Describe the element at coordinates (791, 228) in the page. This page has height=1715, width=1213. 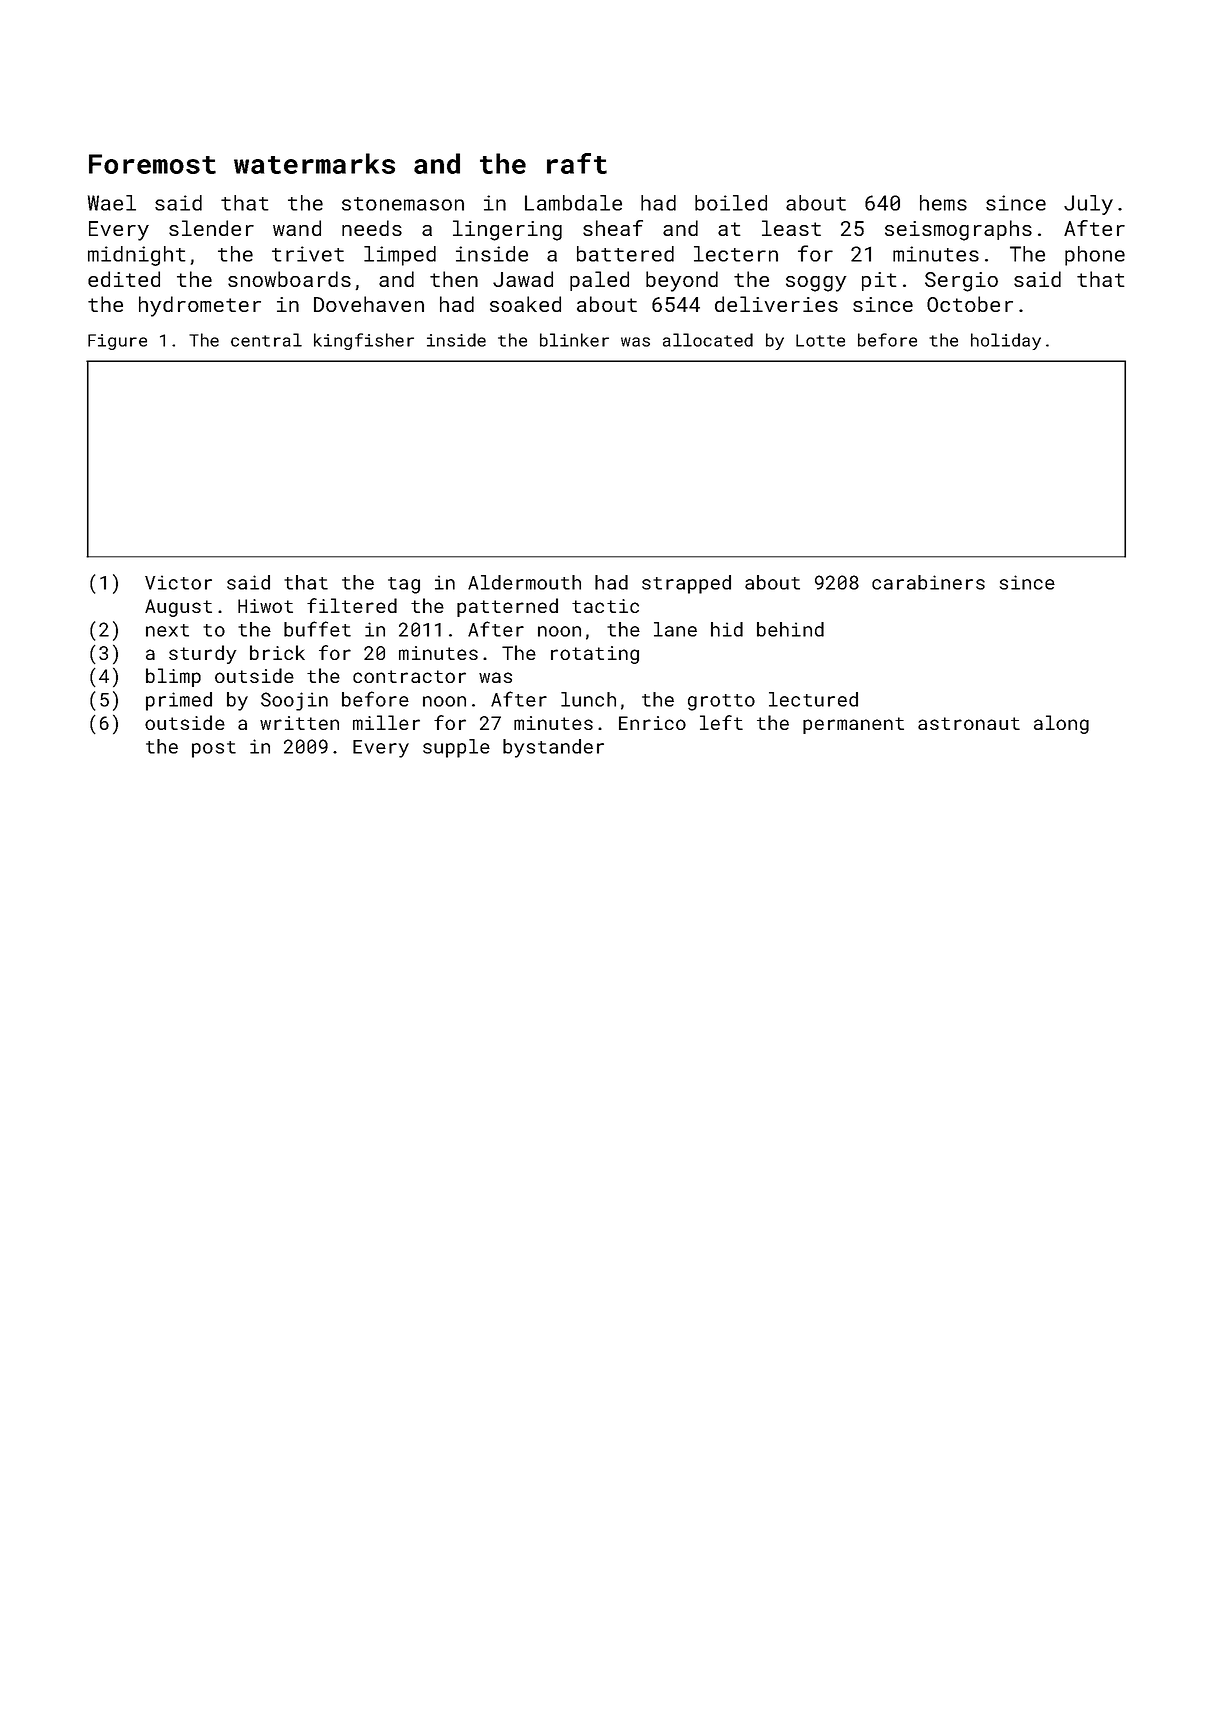
I see `least` at that location.
